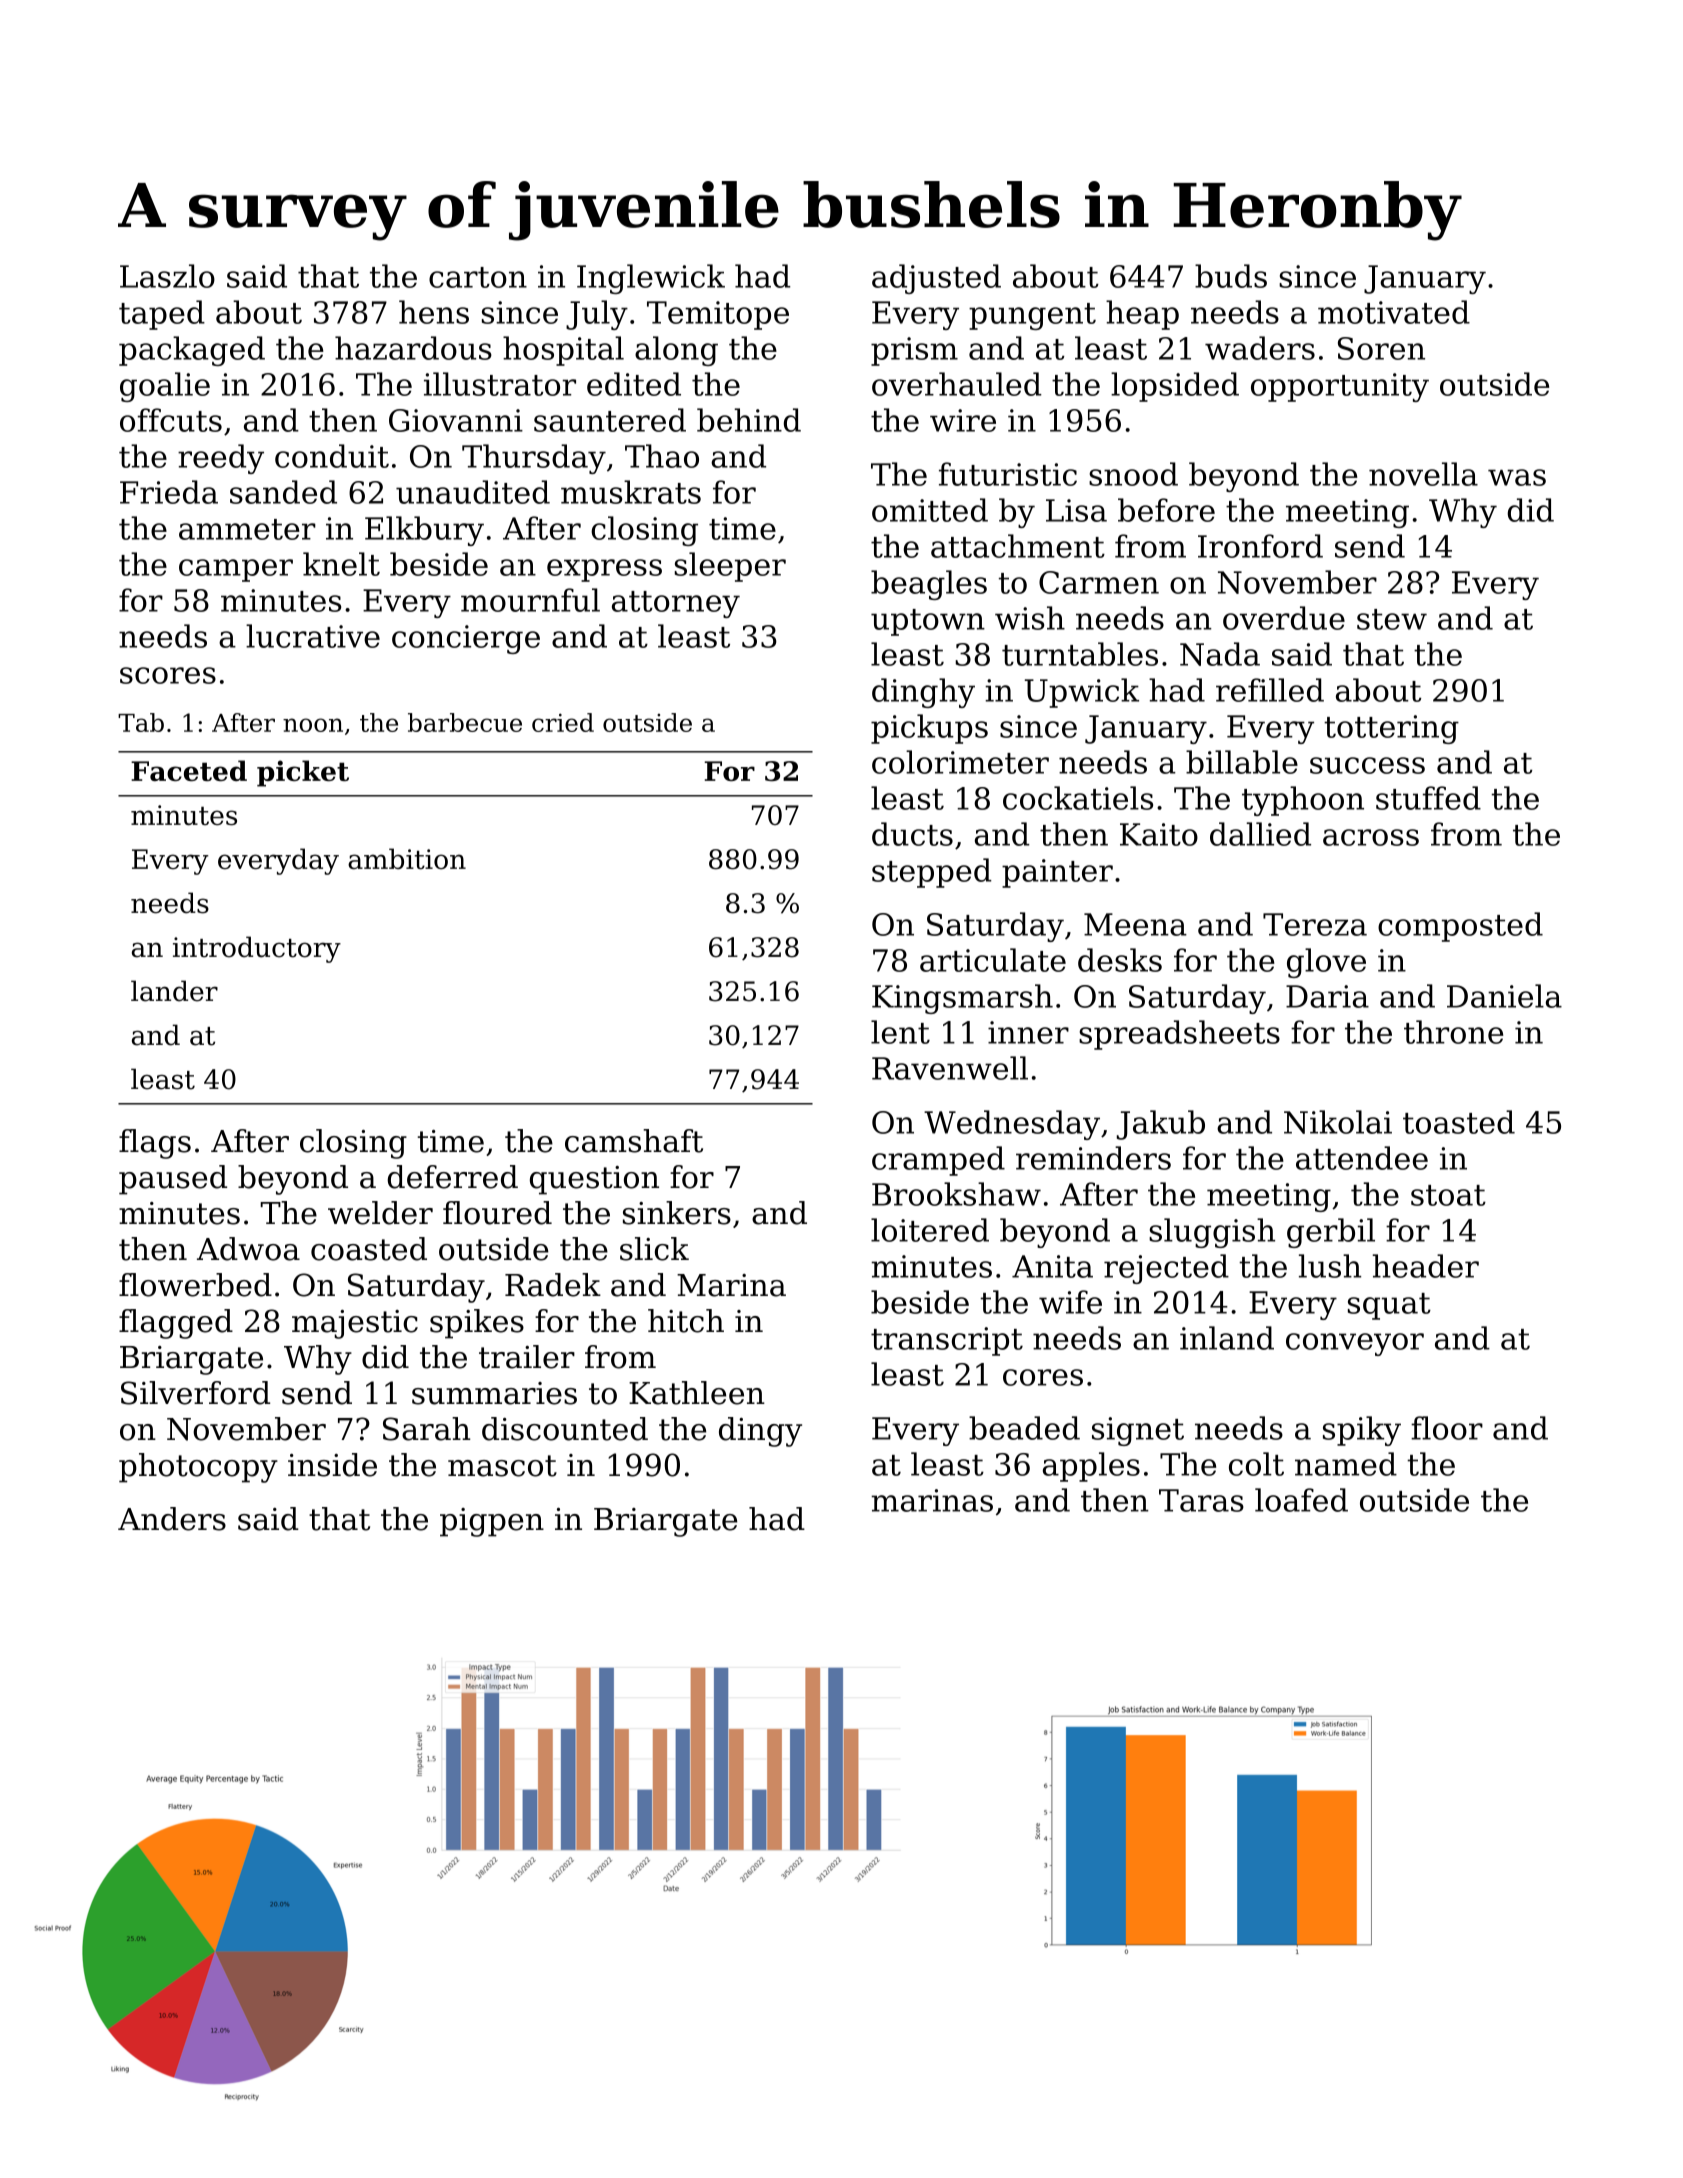 The height and width of the screenshot is (2178, 1683). Describe the element at coordinates (492, 1522) in the screenshot. I see `pigpen` at that location.
